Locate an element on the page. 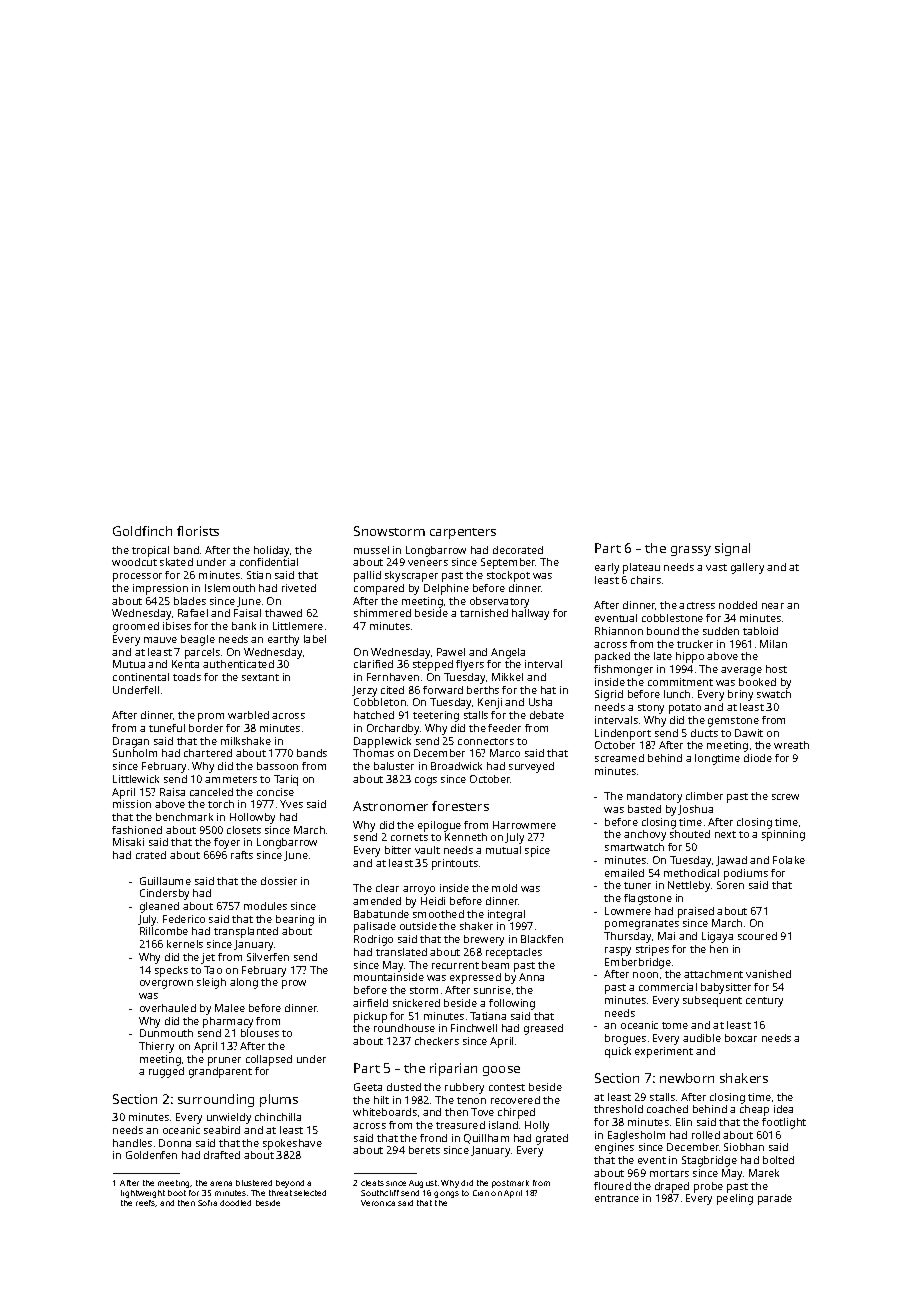 The height and width of the document is (1308, 924). receptacles is located at coordinates (514, 953).
